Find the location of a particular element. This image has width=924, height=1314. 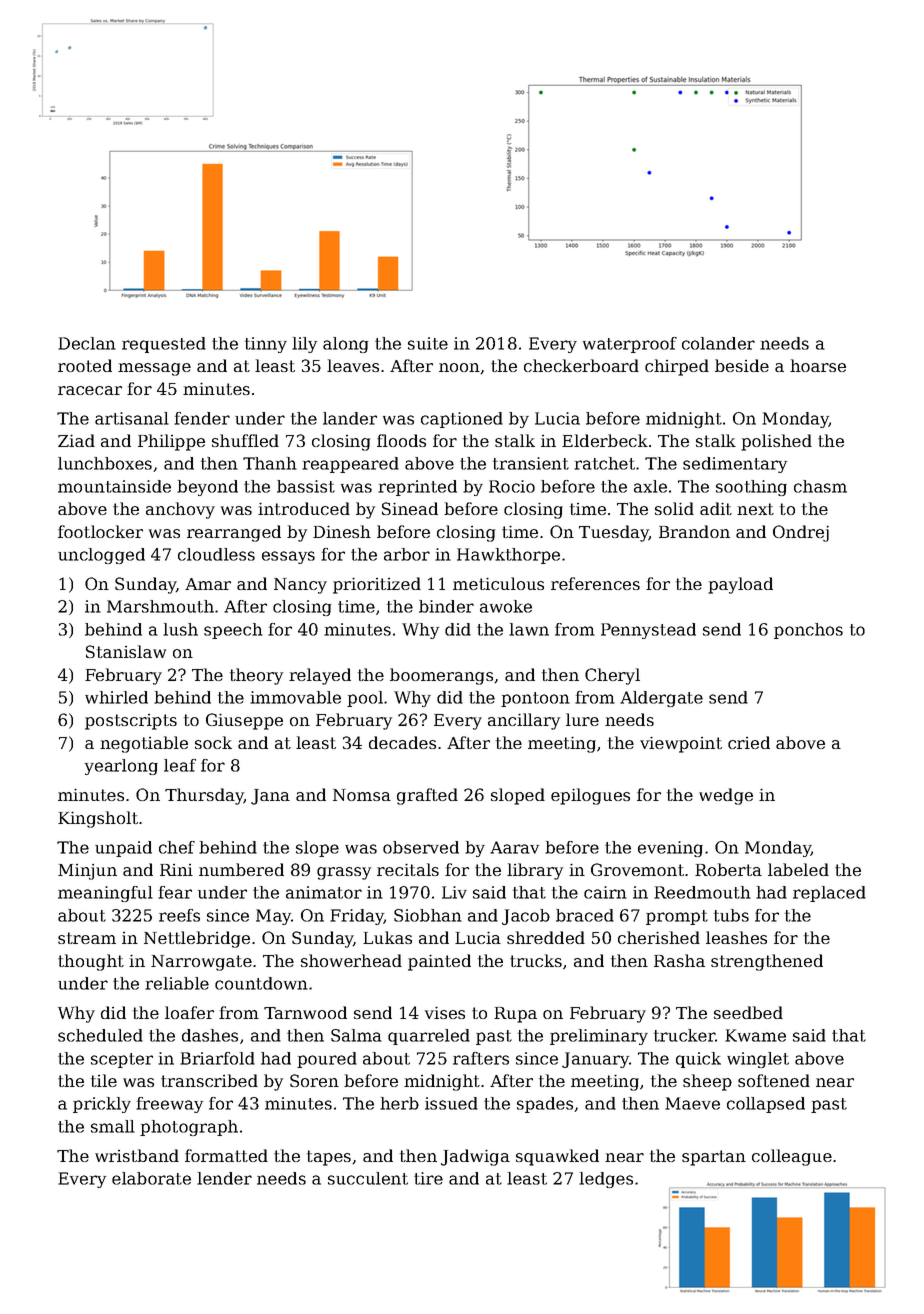

ledges is located at coordinates (606, 1180).
